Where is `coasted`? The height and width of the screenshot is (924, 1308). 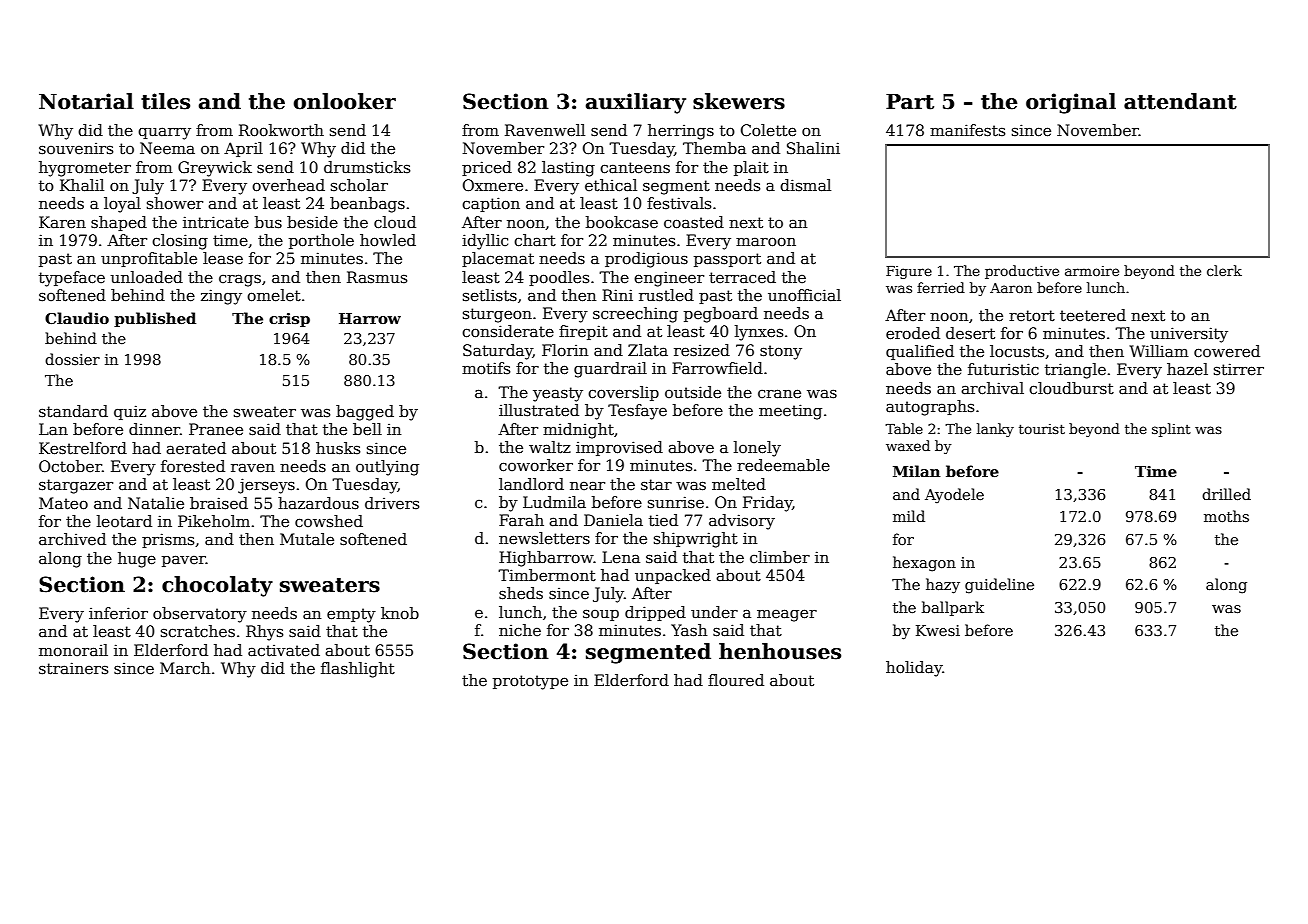 coasted is located at coordinates (694, 222).
